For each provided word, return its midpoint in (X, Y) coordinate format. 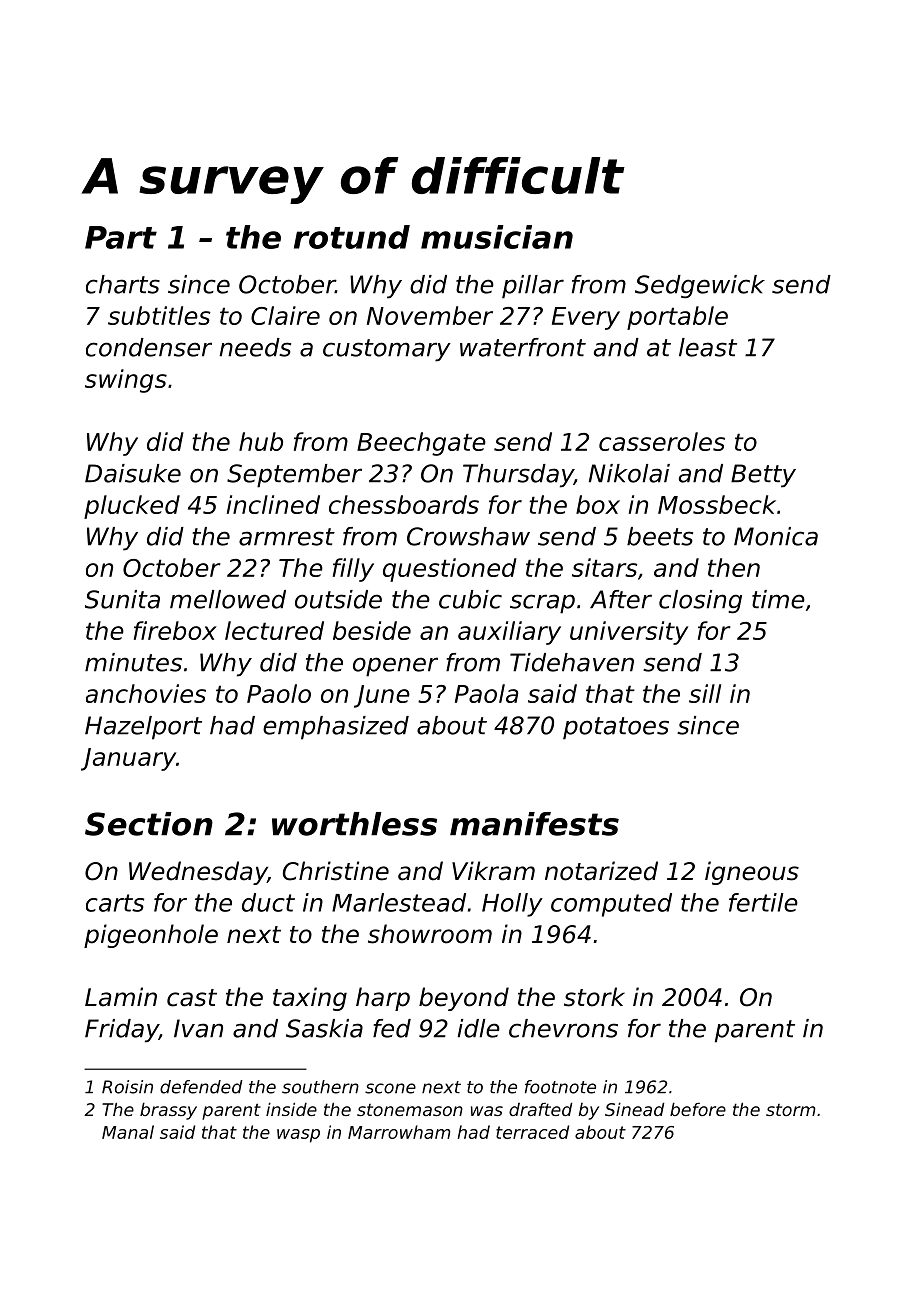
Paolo (279, 693)
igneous (752, 873)
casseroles (662, 441)
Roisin (127, 1087)
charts (123, 284)
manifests (534, 824)
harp (383, 999)
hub (261, 441)
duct (268, 902)
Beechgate (421, 444)
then (734, 567)
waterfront (523, 347)
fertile (763, 902)
